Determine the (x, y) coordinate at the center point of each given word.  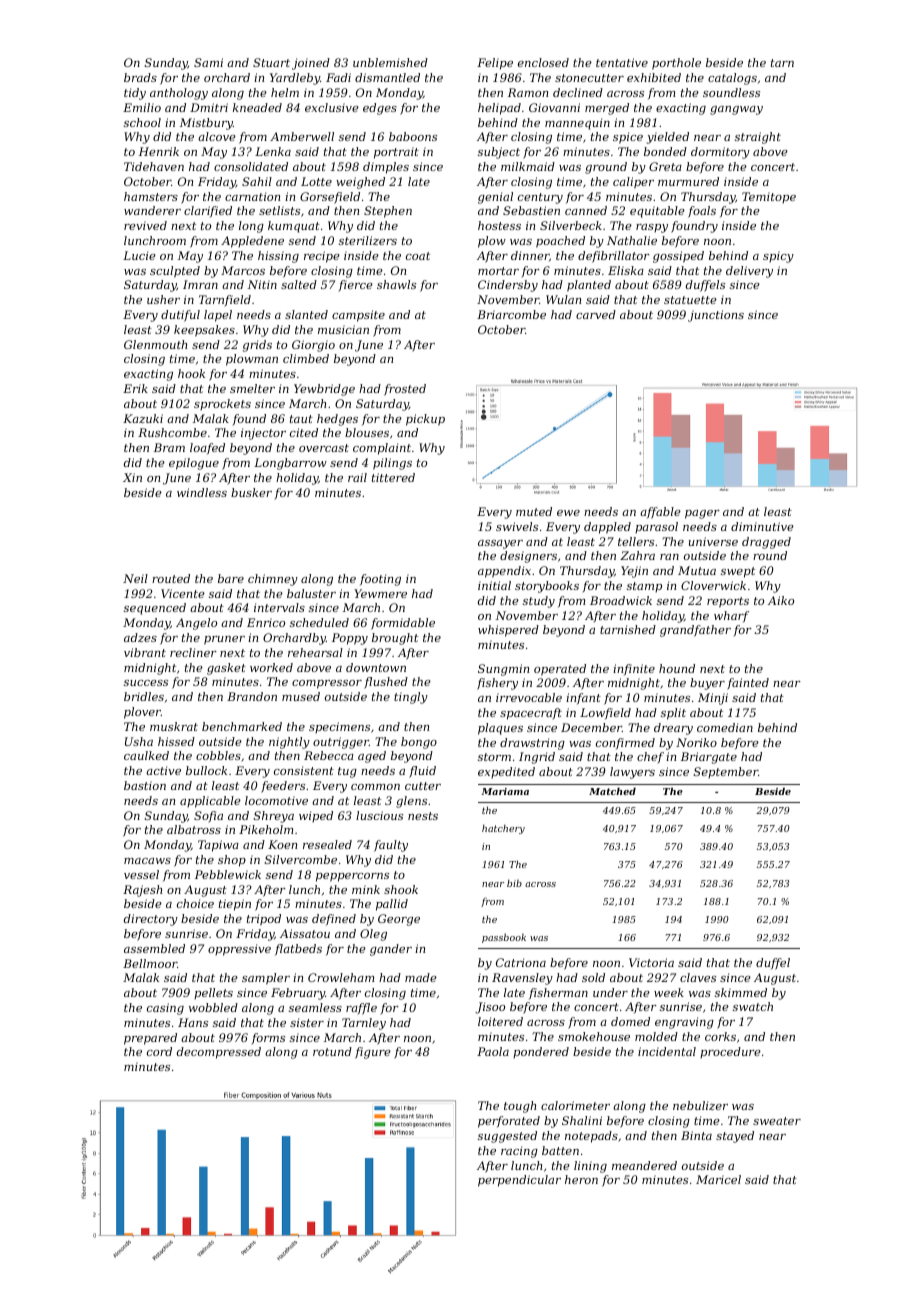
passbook (504, 938)
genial (495, 198)
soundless (731, 92)
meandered (644, 1165)
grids (257, 346)
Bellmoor (150, 963)
